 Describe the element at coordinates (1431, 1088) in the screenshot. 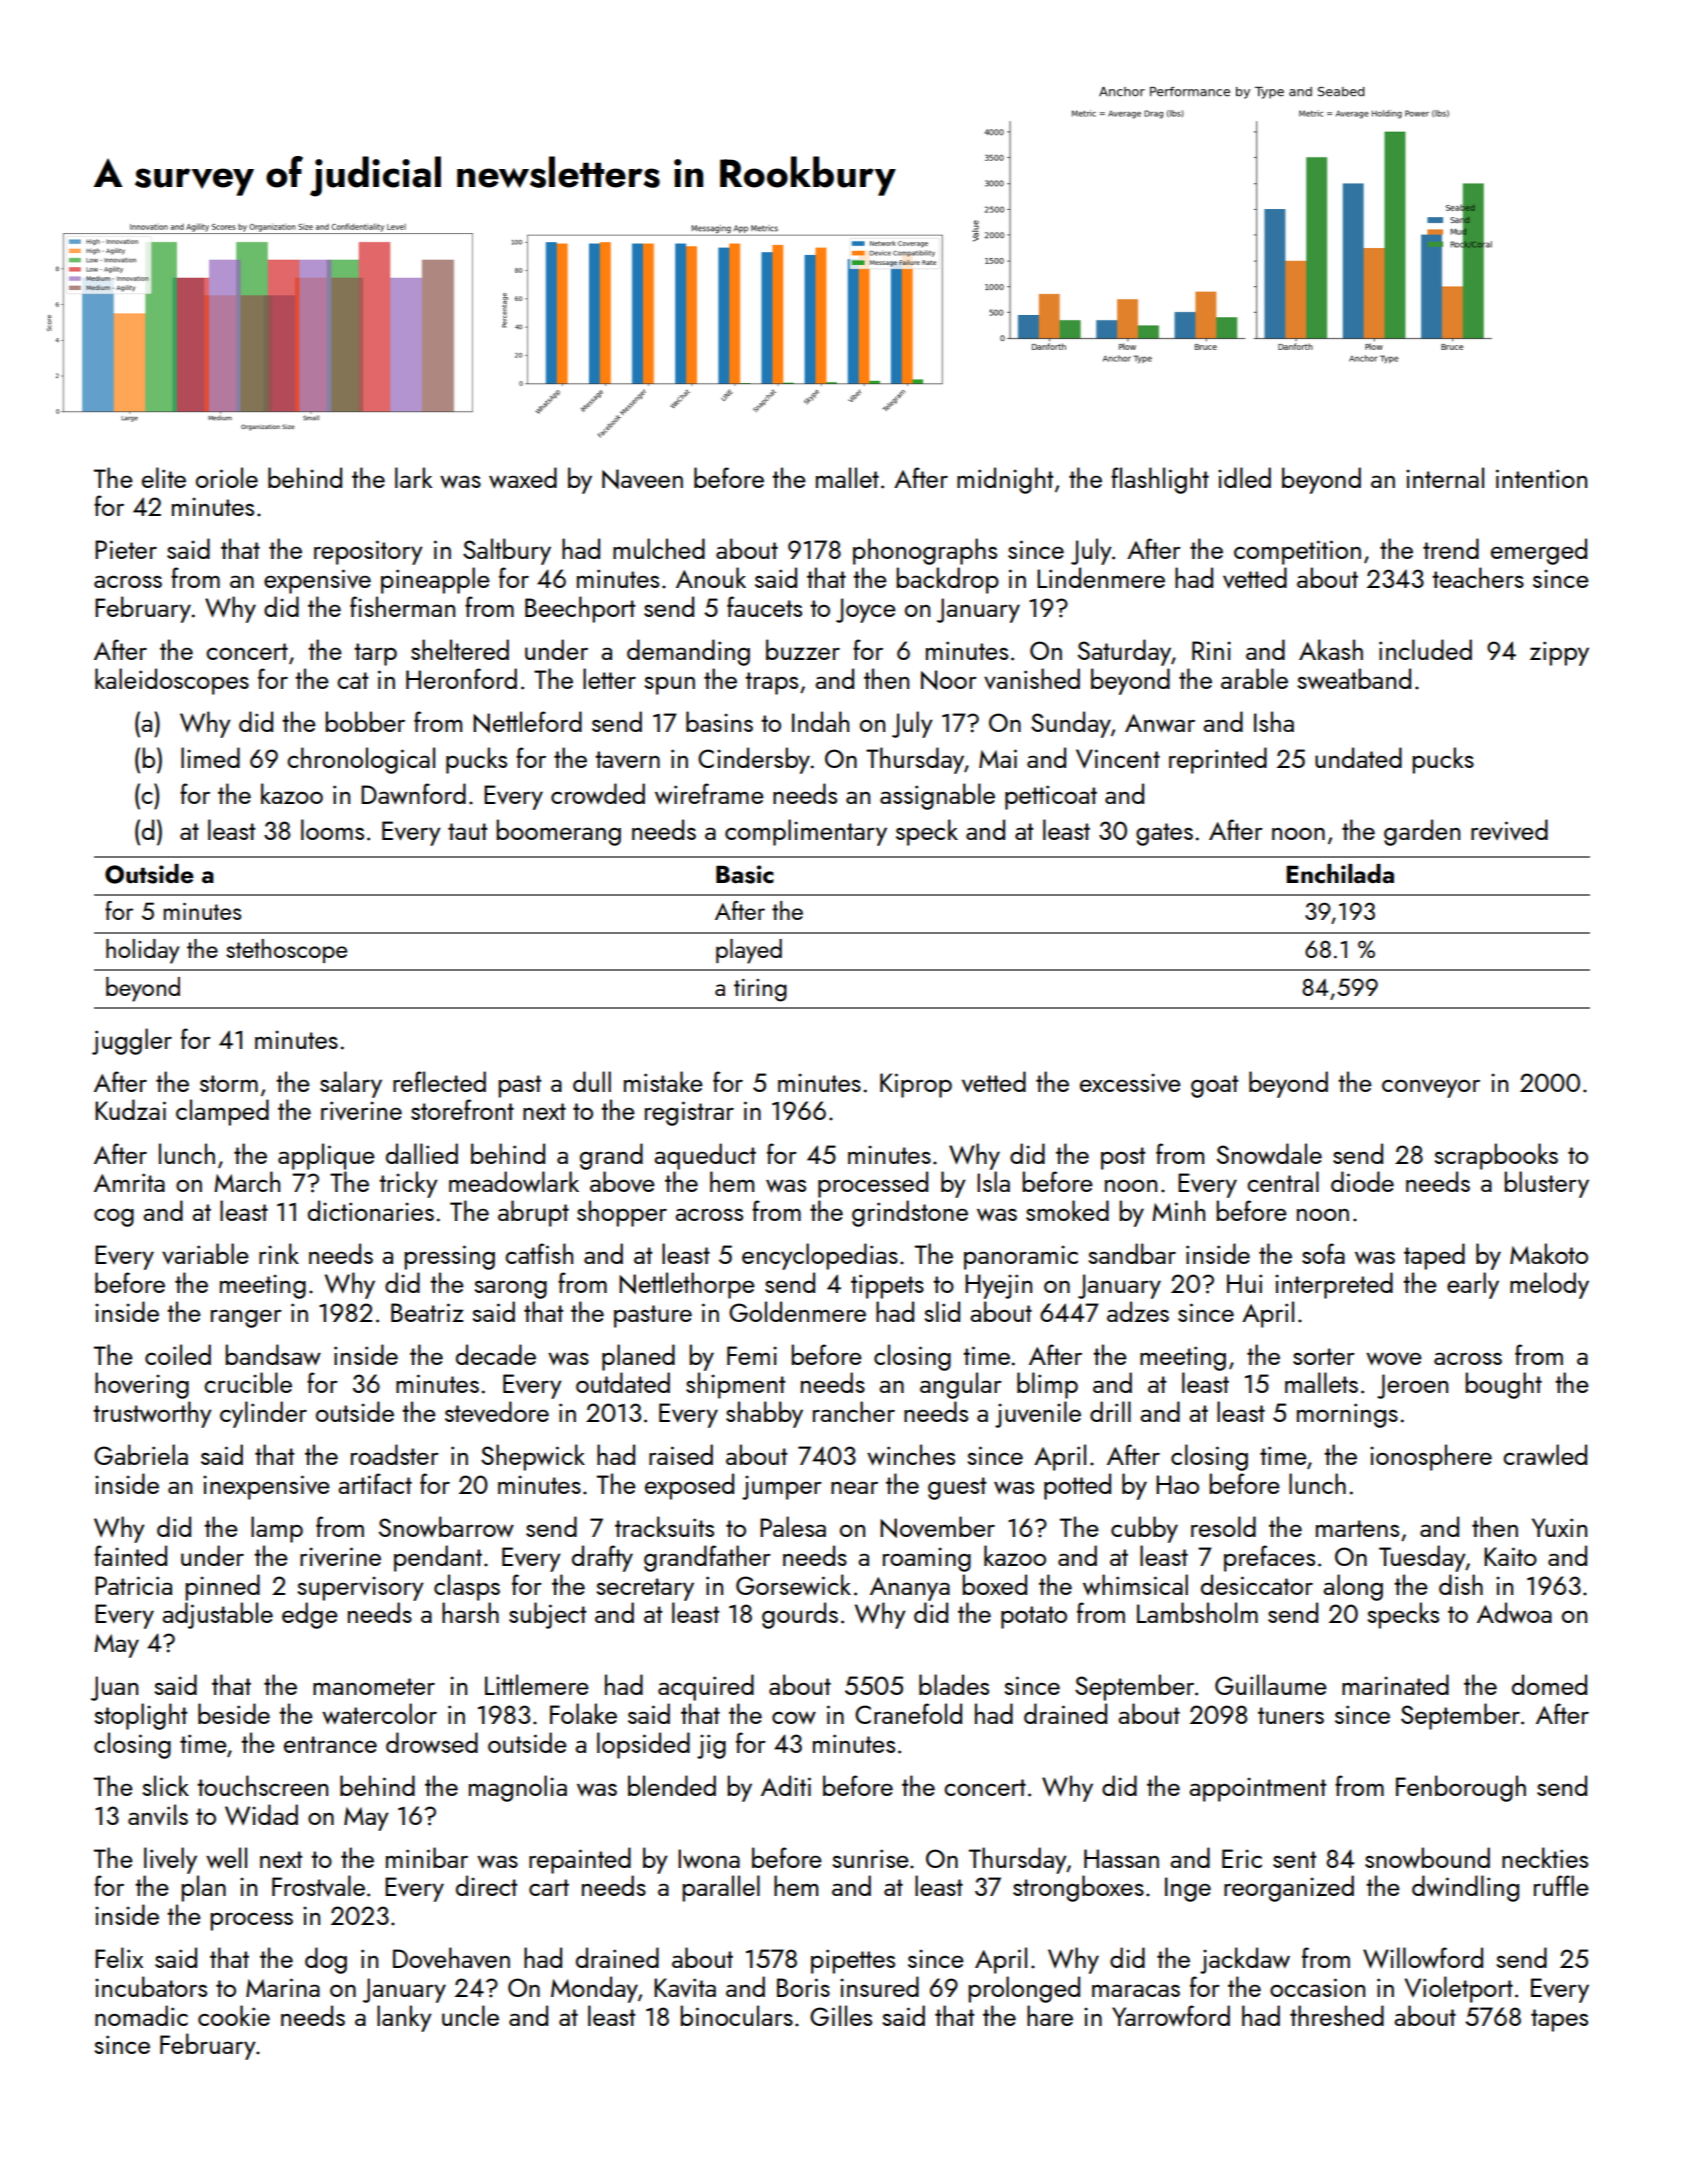

I see `conveyor` at that location.
